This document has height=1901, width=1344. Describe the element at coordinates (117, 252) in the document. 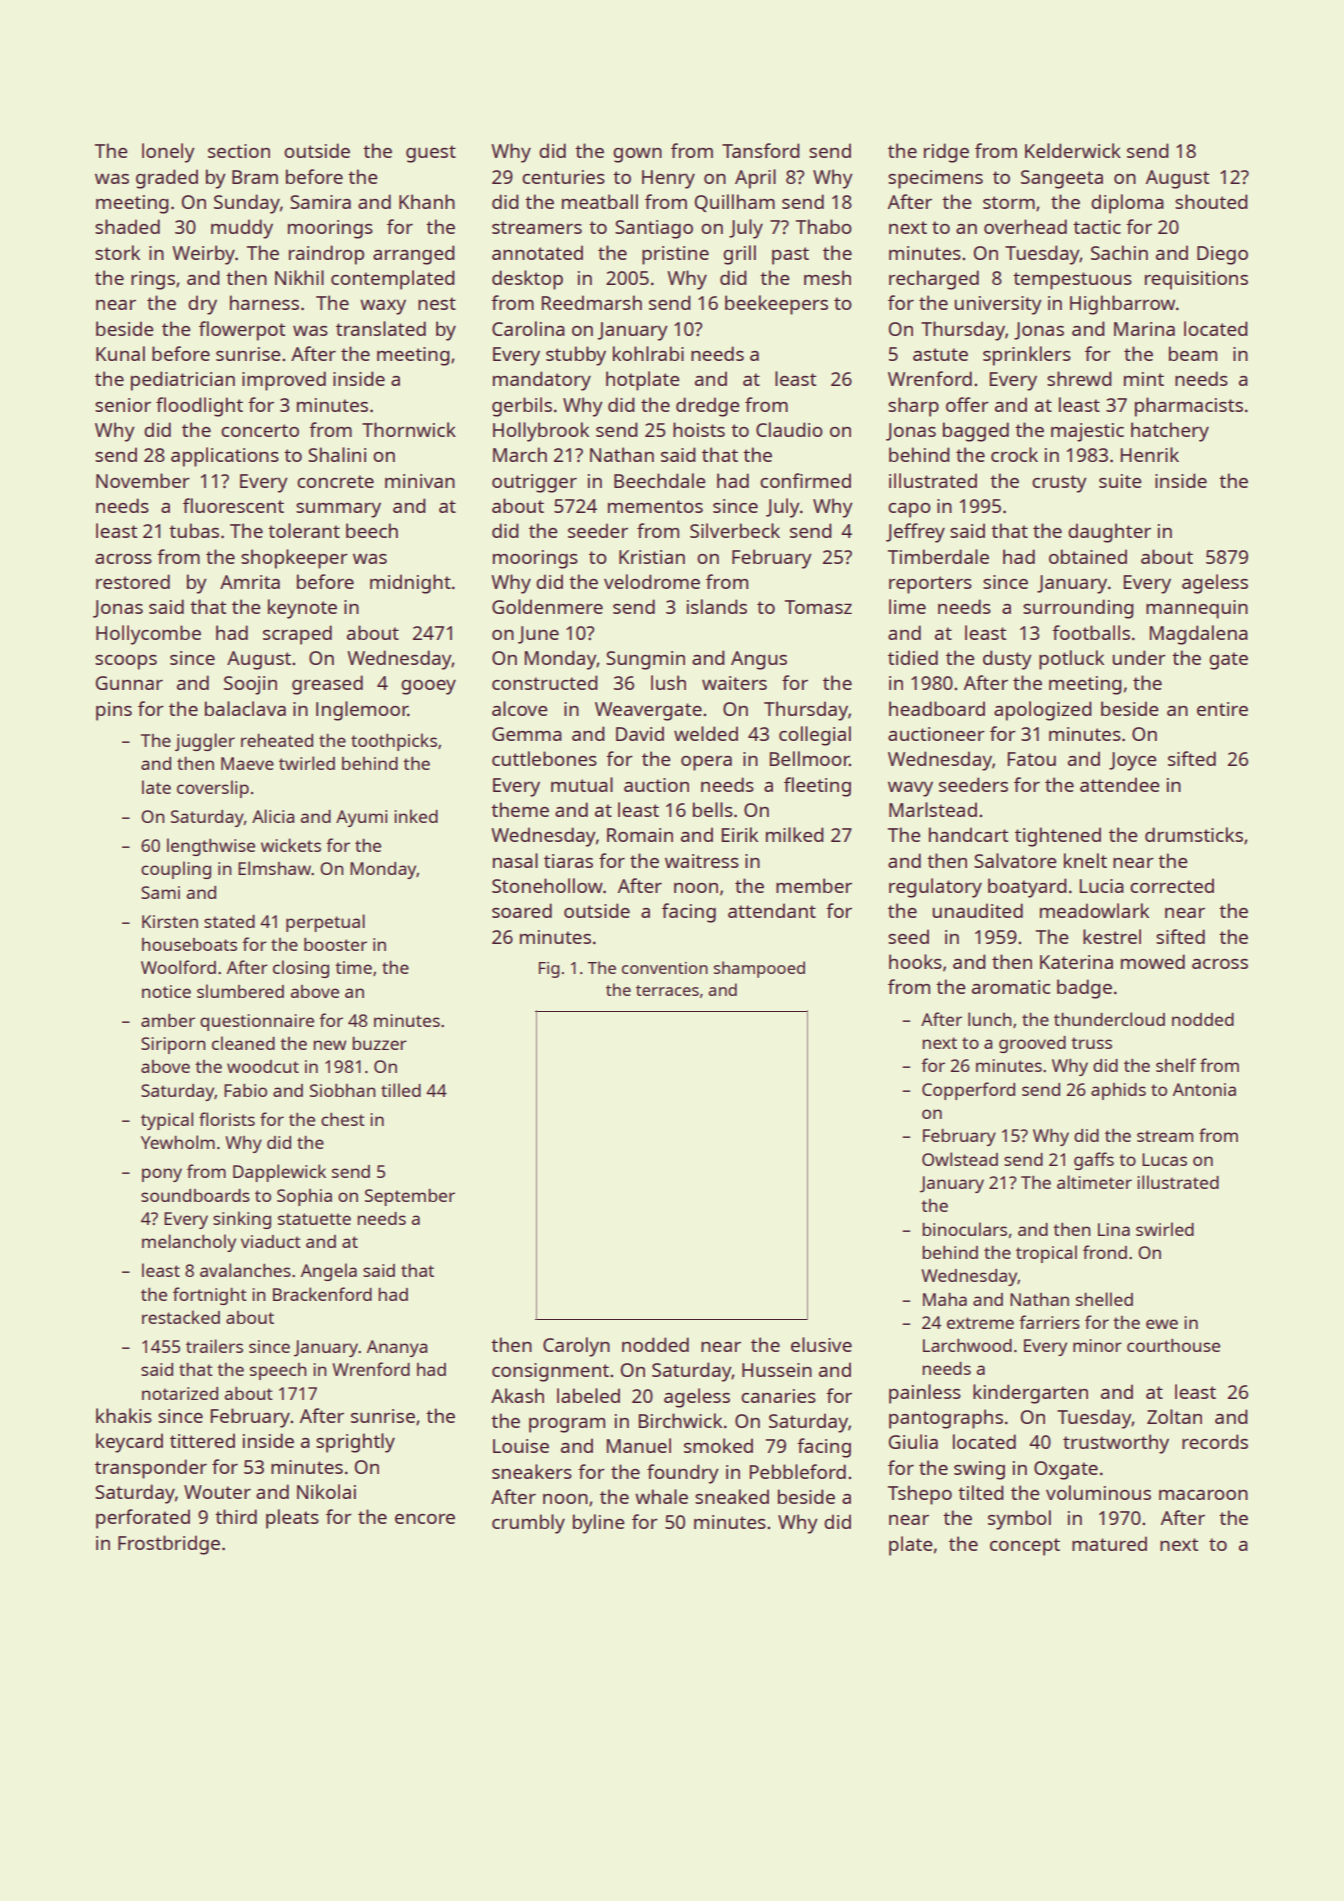

I see `stork` at that location.
